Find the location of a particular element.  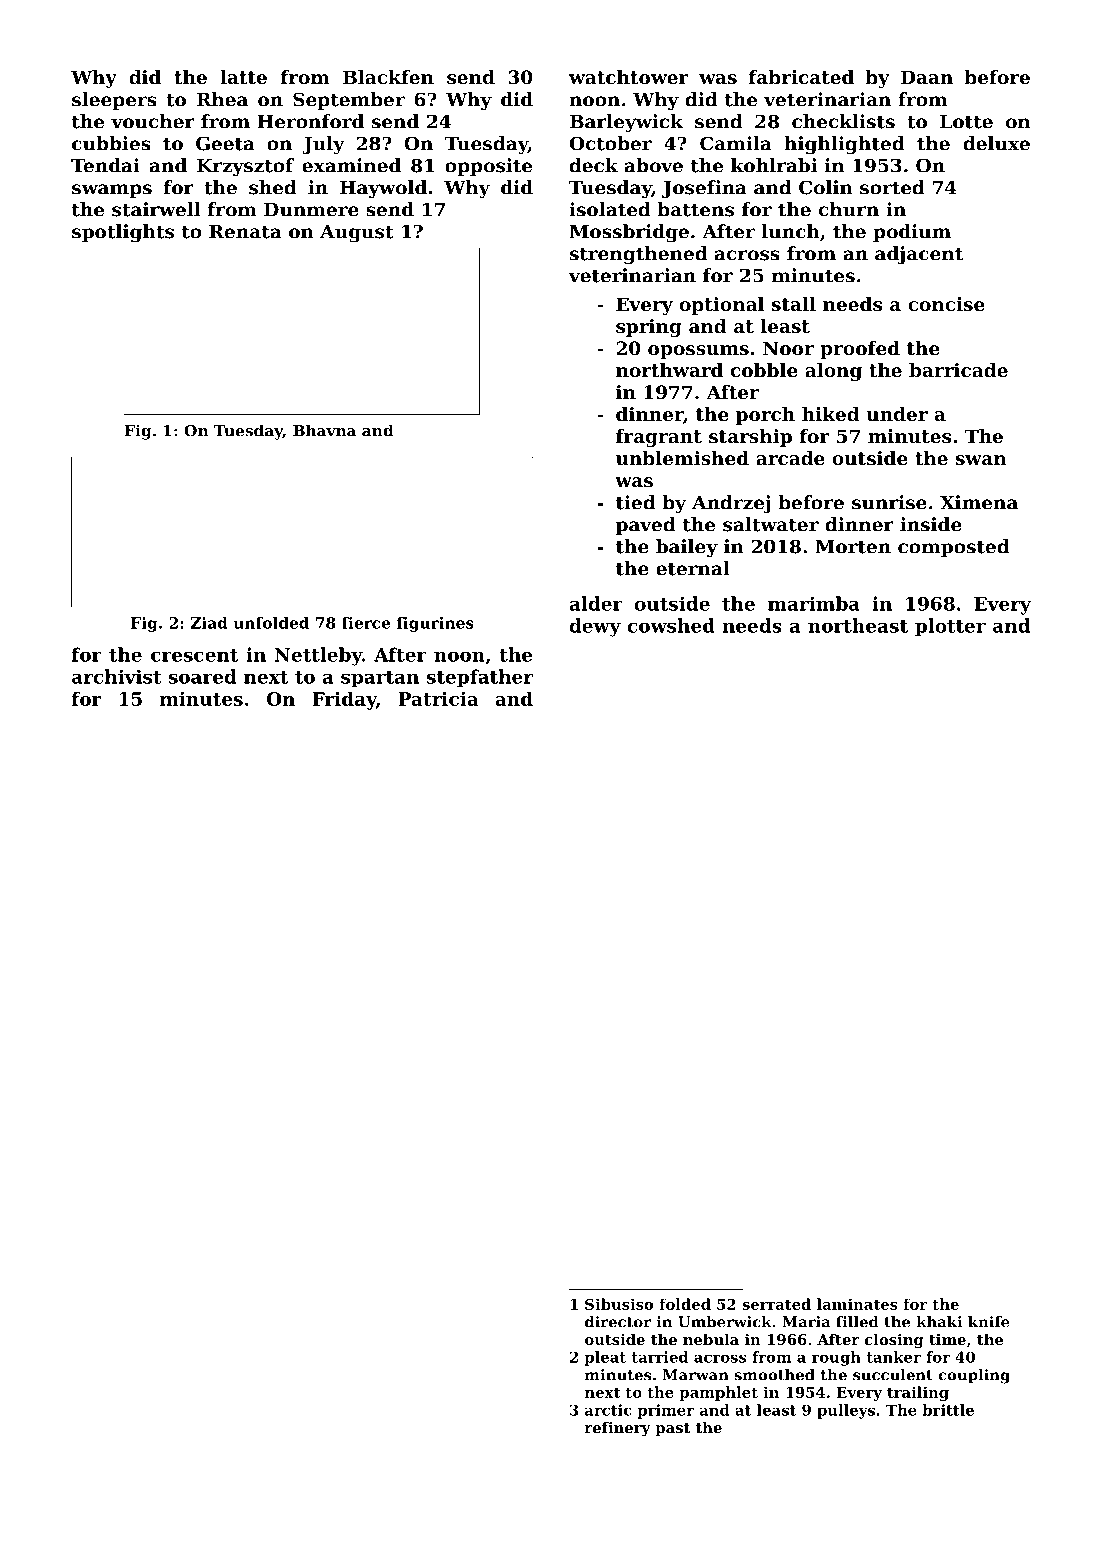

cobble is located at coordinates (764, 370).
